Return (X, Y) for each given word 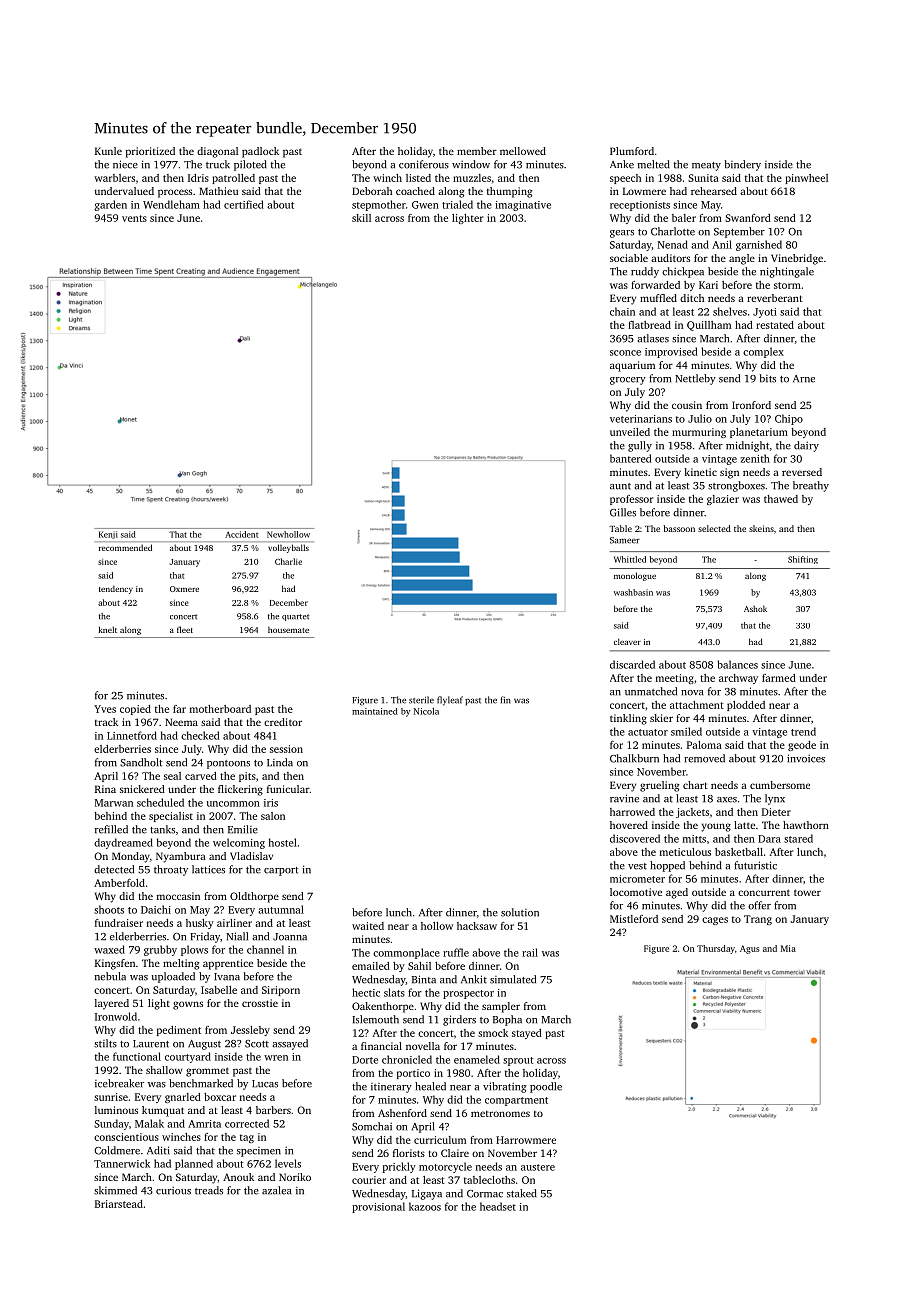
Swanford (748, 218)
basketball (739, 852)
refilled (111, 829)
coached (415, 191)
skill (361, 218)
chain (622, 311)
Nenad (673, 244)
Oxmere (184, 589)
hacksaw (477, 926)
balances (738, 664)
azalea (277, 1190)
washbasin (633, 592)
